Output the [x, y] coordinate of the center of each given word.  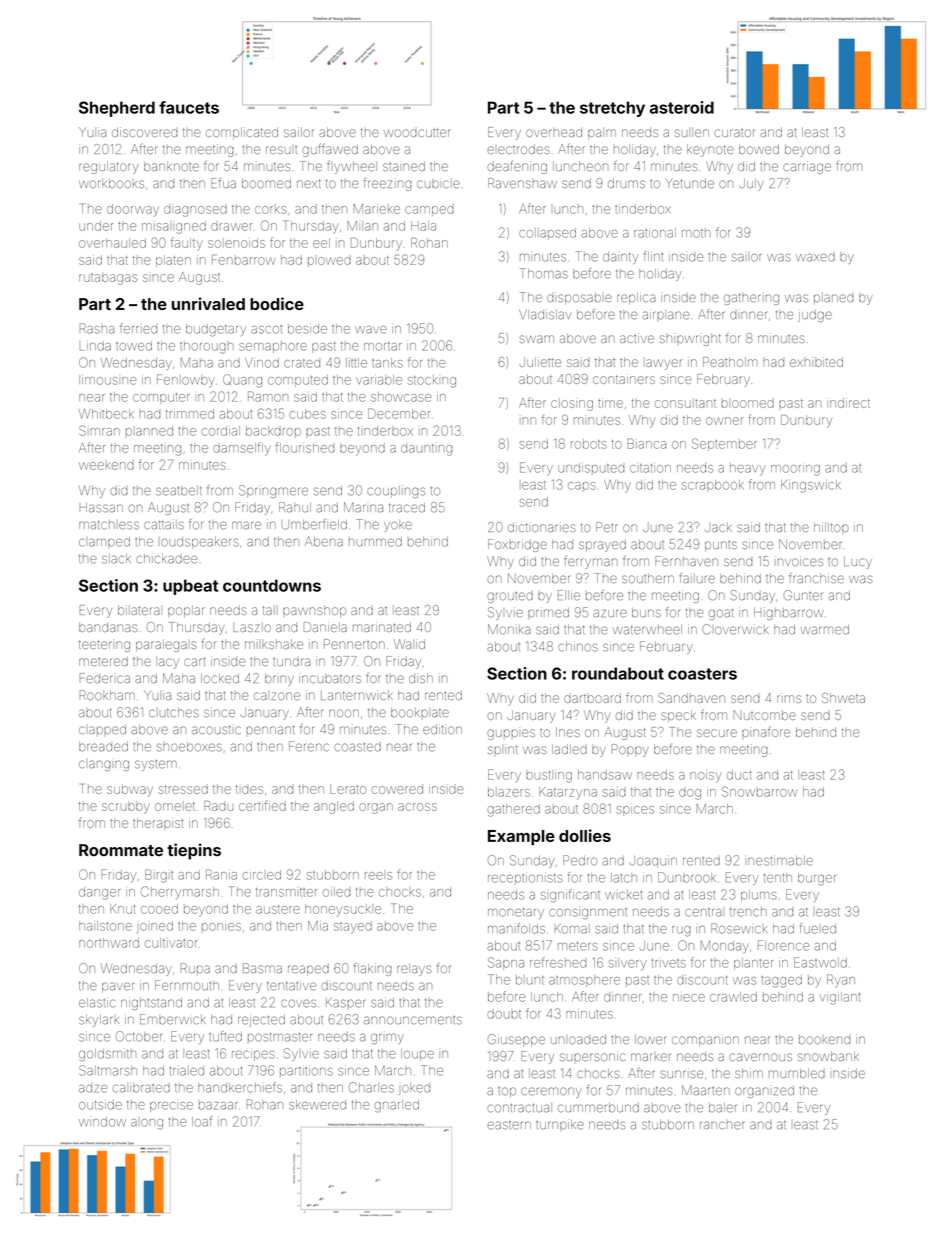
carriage [807, 167]
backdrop [273, 432]
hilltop [831, 528]
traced [407, 508]
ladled [569, 749]
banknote [171, 166]
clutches [174, 712]
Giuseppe [516, 1040]
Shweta [843, 698]
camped [429, 211]
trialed [186, 1071]
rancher [722, 1125]
